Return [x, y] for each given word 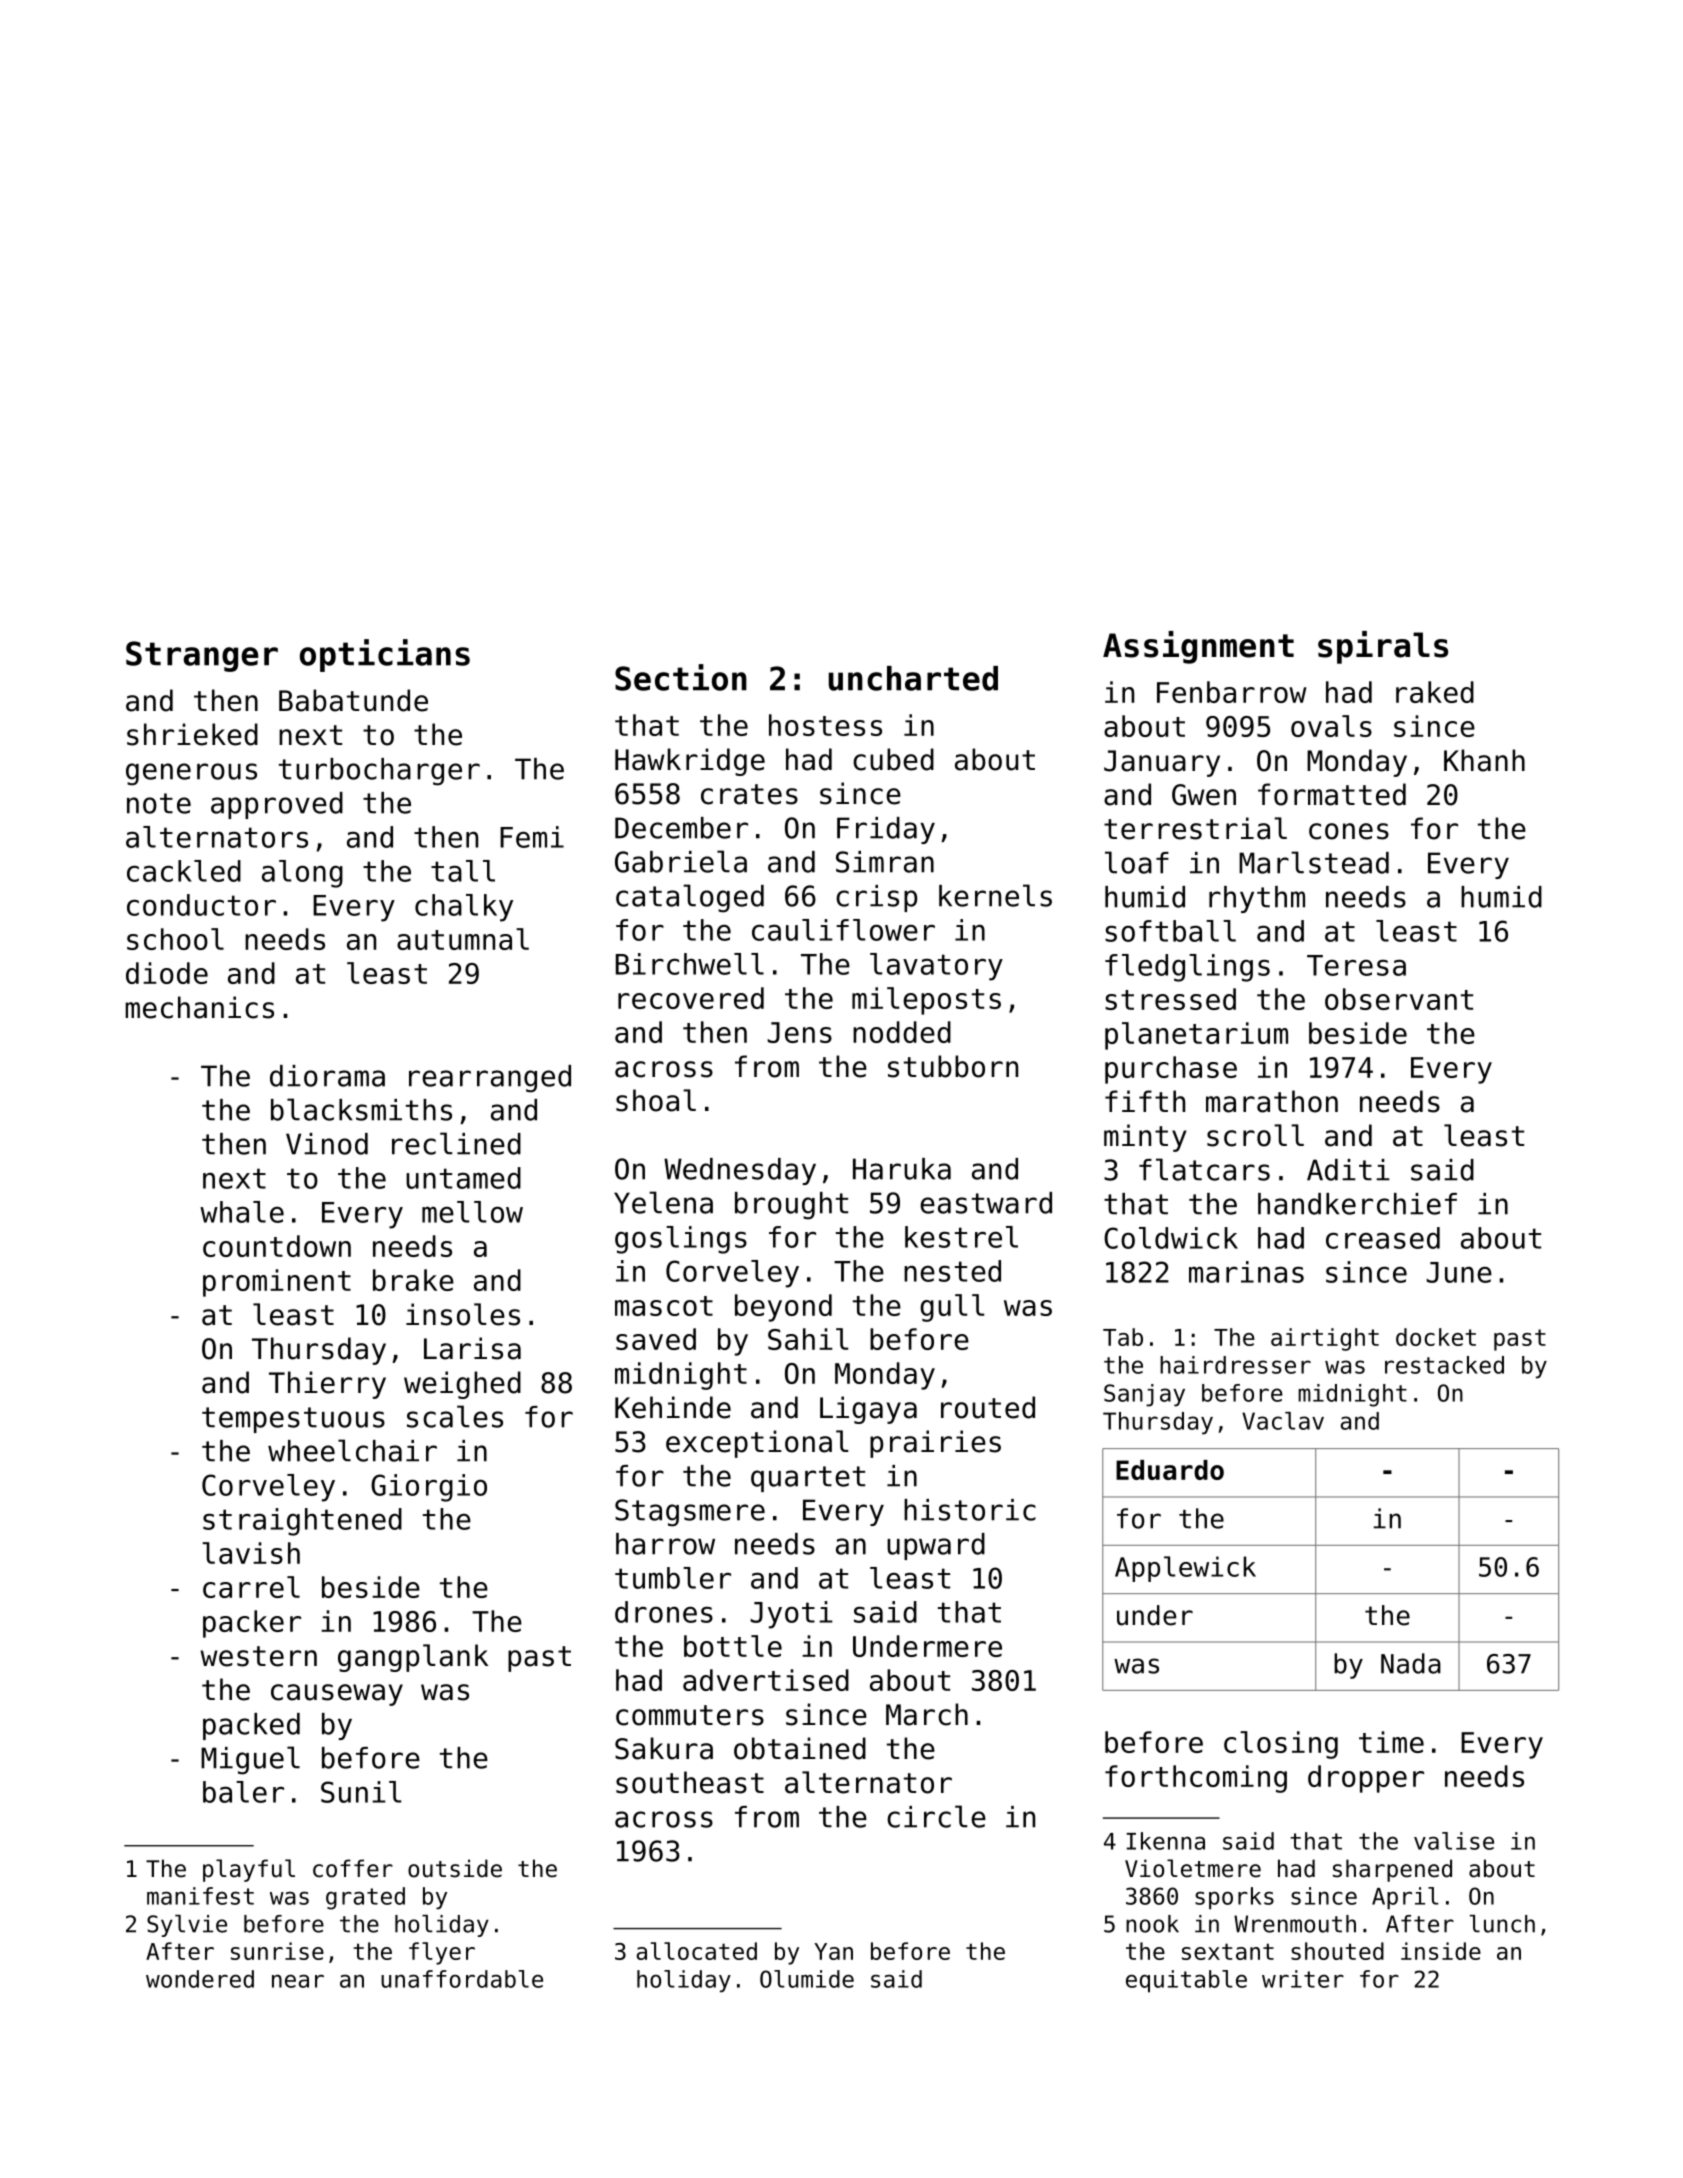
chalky [464, 908]
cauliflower [843, 930]
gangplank [413, 1658]
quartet [808, 1479]
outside [455, 1868]
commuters [690, 1715]
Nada [1411, 1663]
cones [1349, 831]
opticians [385, 655]
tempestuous [293, 1420]
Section [681, 677]
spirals [1383, 647]
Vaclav [1283, 1421]
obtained [800, 1748]
